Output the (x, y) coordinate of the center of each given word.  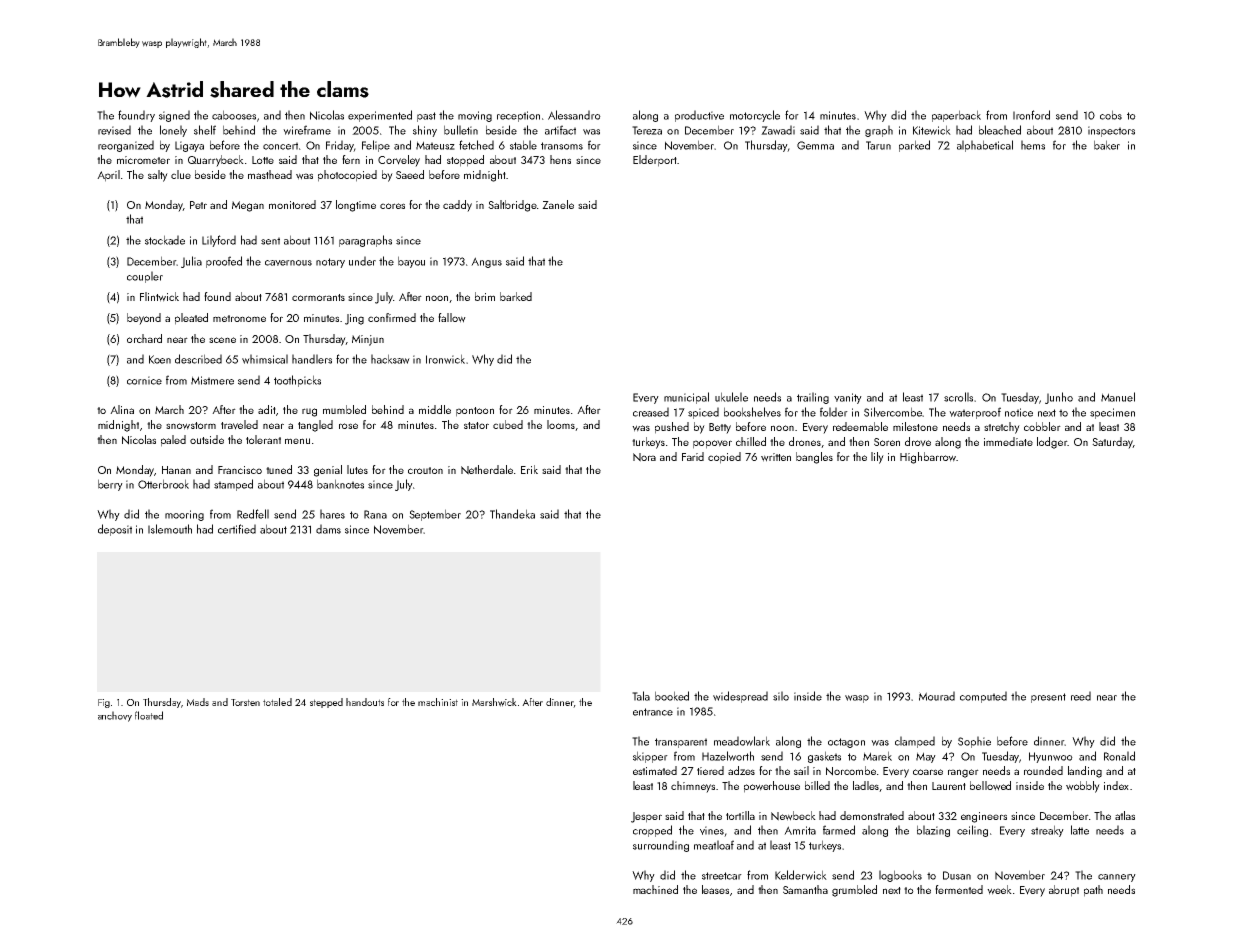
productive (699, 116)
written (776, 457)
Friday (340, 146)
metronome (239, 318)
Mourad (937, 696)
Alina (122, 409)
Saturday (1112, 443)
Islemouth (170, 529)
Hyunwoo (1051, 757)
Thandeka (512, 514)
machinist (438, 702)
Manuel (1118, 397)
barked (516, 296)
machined (655, 889)
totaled (277, 702)
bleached (1000, 130)
